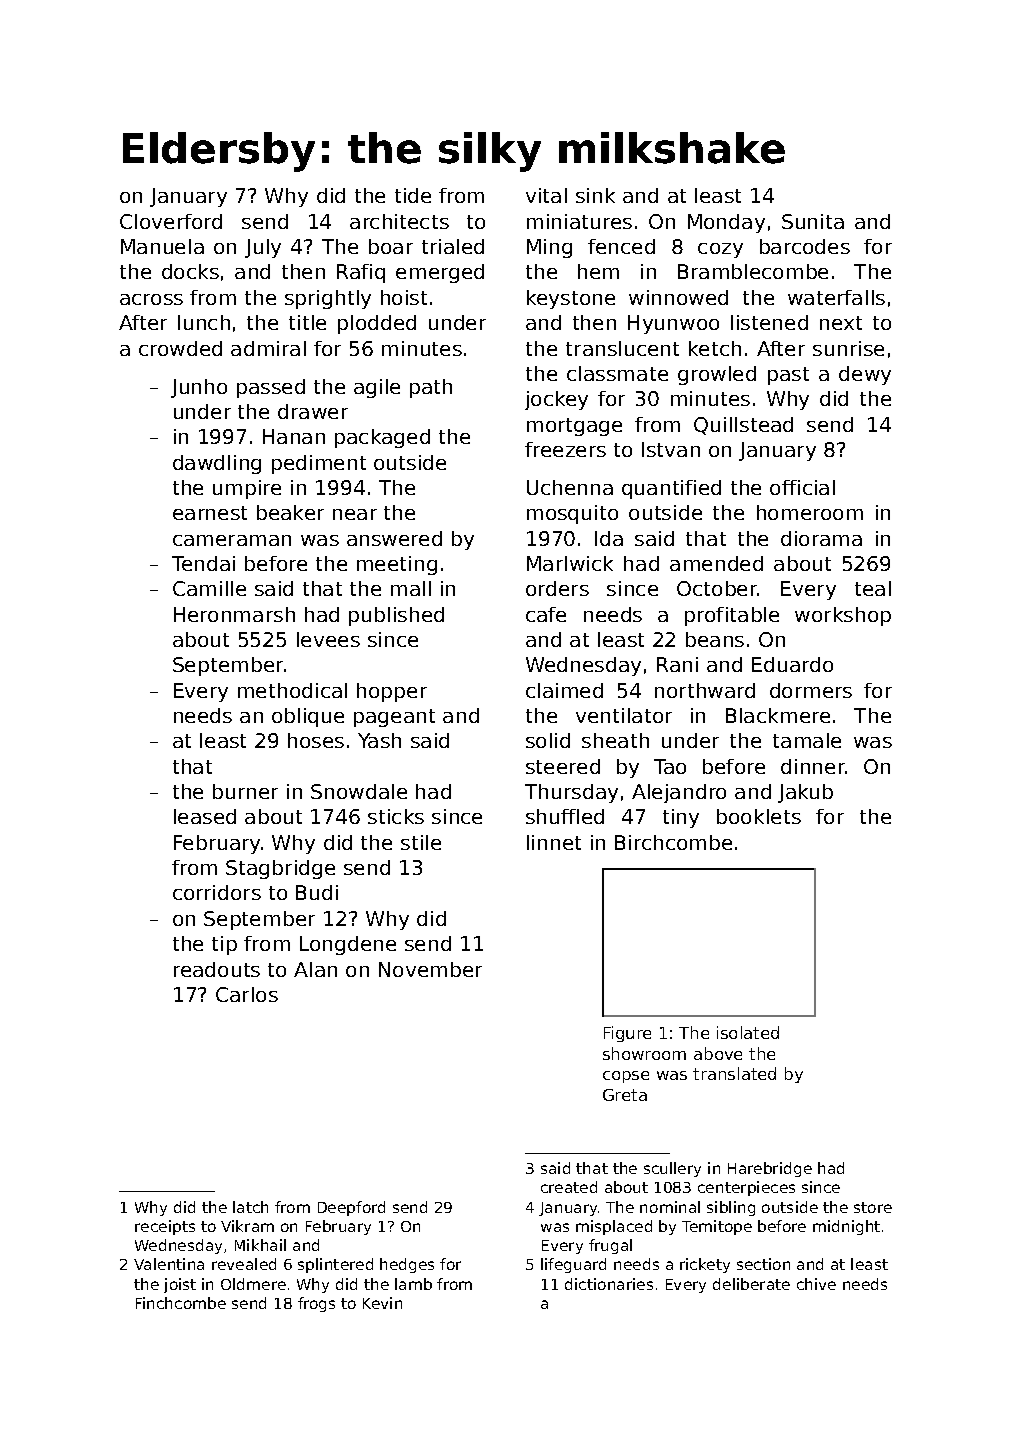 This screenshot has height=1437, width=1012. I want to click on readouts, so click(217, 969).
